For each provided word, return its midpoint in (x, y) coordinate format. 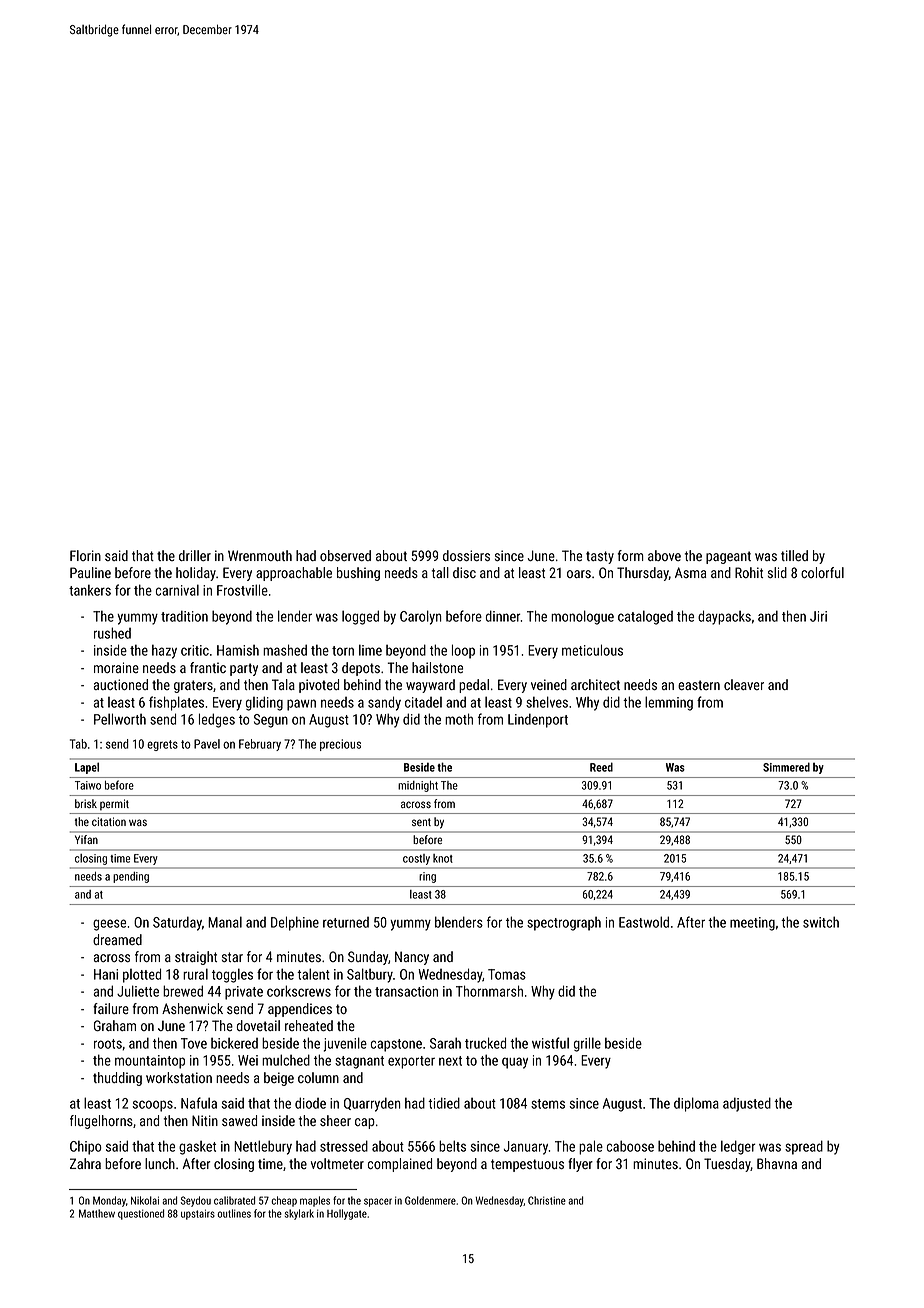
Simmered (786, 767)
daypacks (724, 617)
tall (440, 572)
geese (109, 925)
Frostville (242, 590)
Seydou (196, 1201)
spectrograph (564, 924)
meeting (752, 924)
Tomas (507, 974)
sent (421, 822)
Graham (115, 1025)
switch (821, 922)
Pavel (207, 744)
